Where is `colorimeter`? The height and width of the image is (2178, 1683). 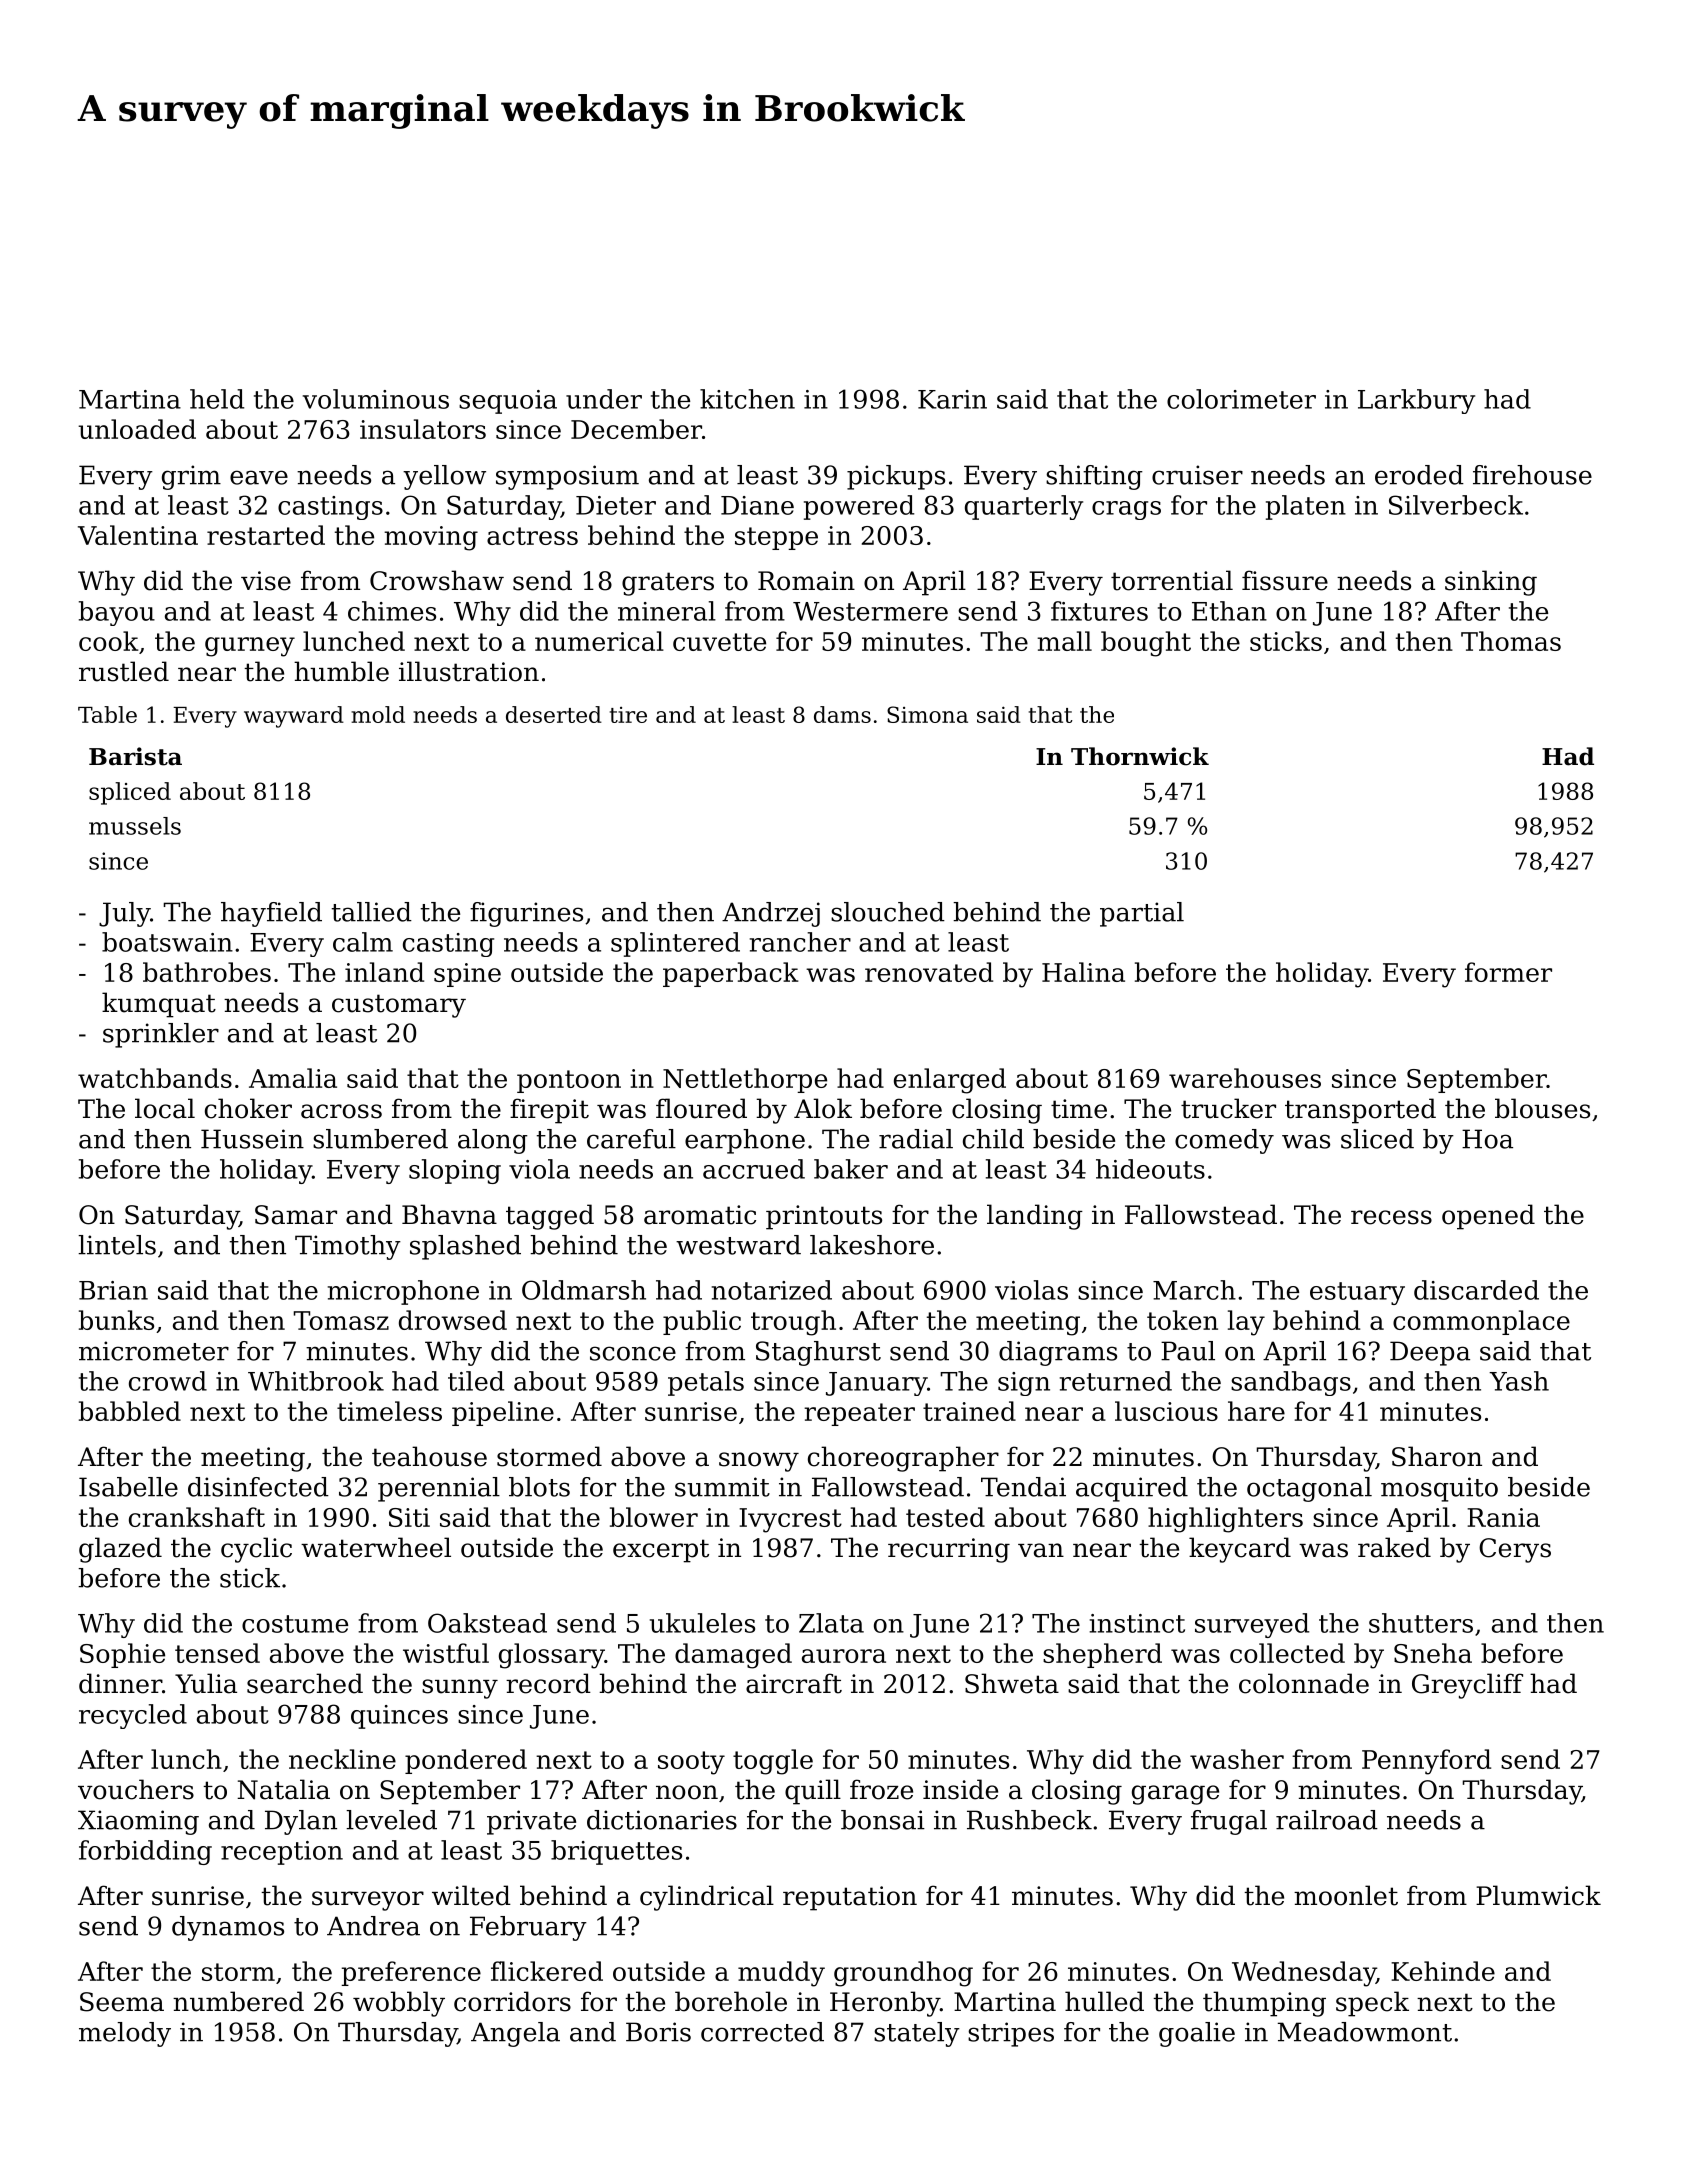 colorimeter is located at coordinates (1241, 399).
